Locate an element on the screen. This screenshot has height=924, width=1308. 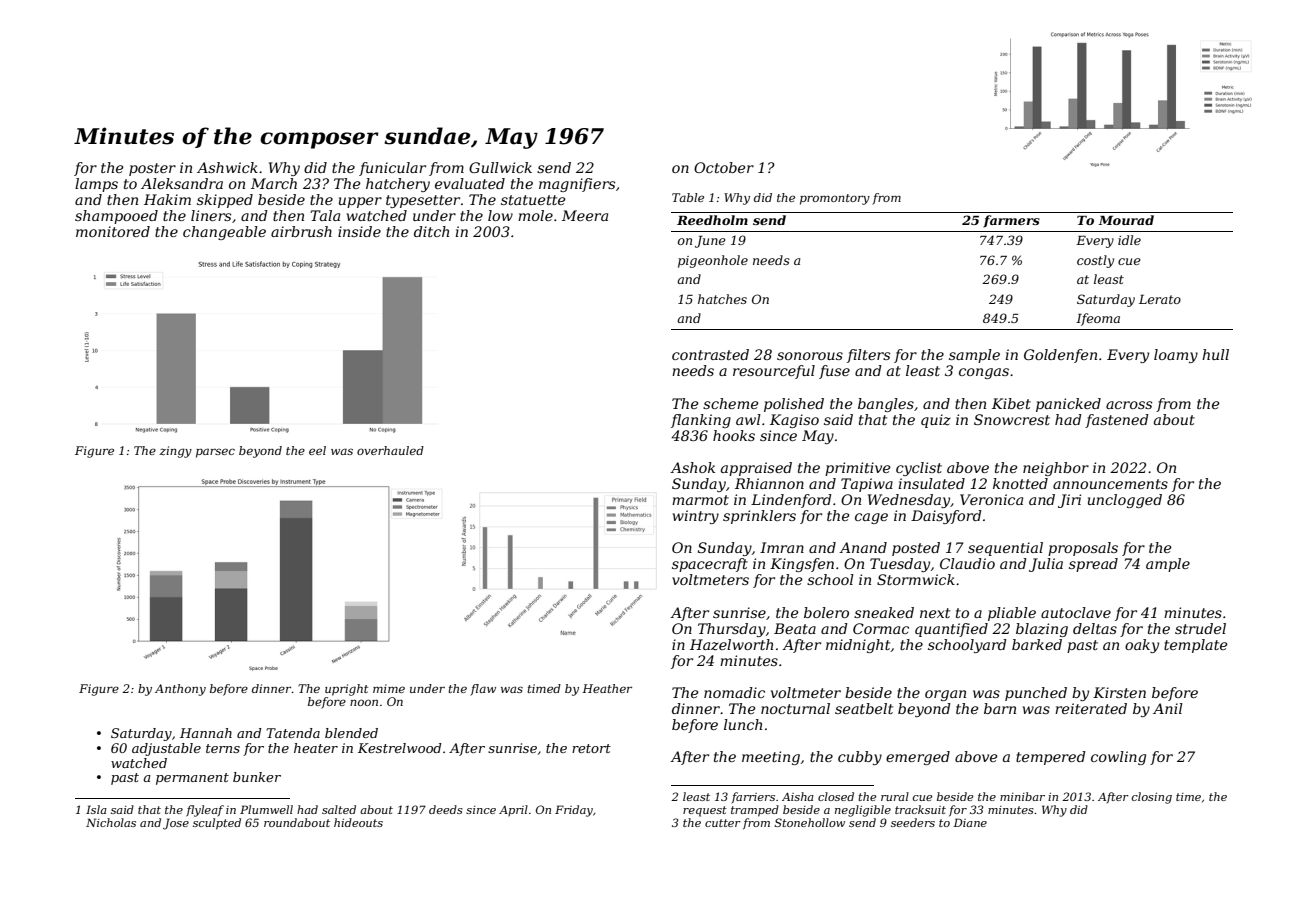
Isla is located at coordinates (96, 809).
